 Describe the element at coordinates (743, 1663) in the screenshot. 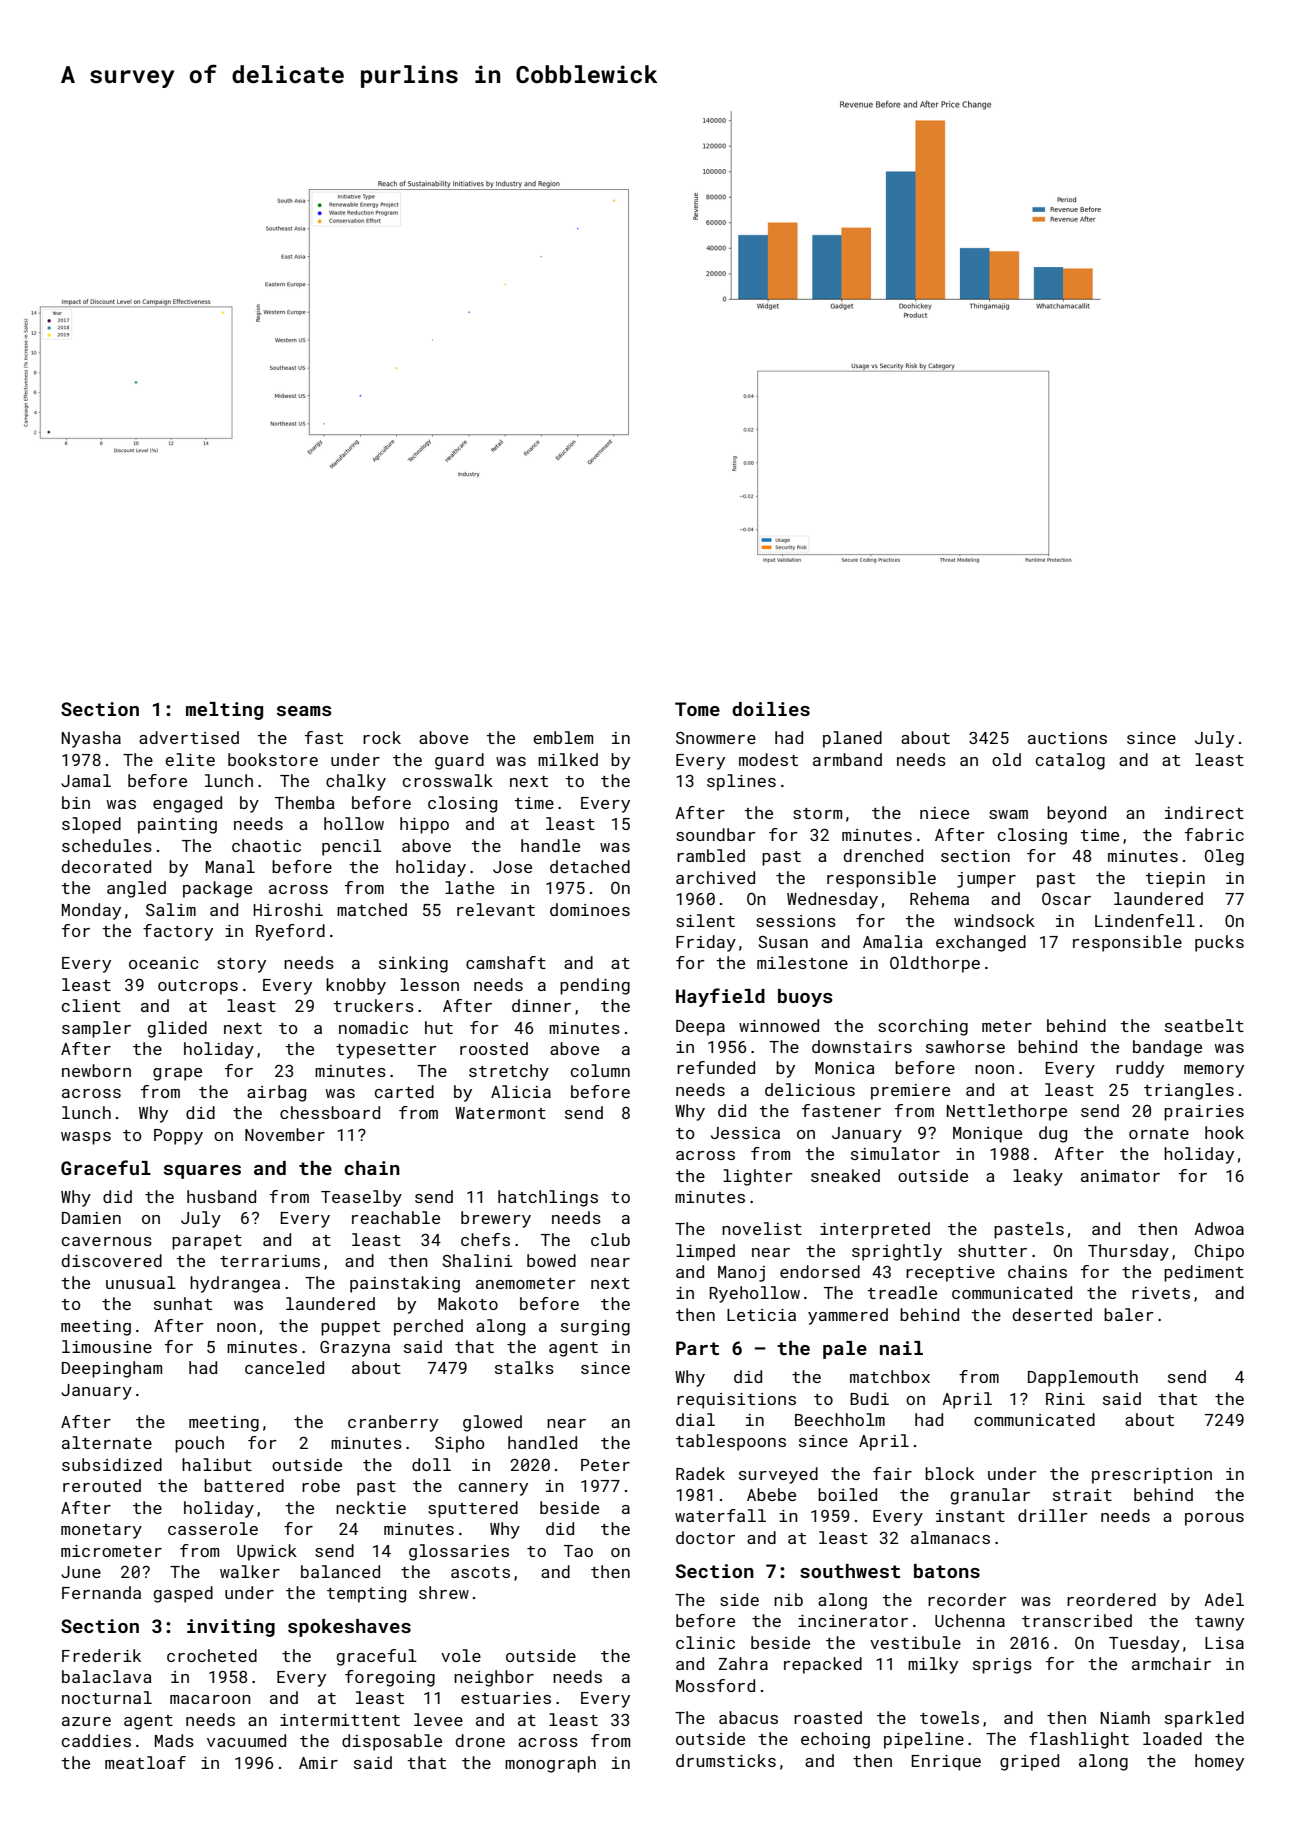

I see `Zahra` at that location.
